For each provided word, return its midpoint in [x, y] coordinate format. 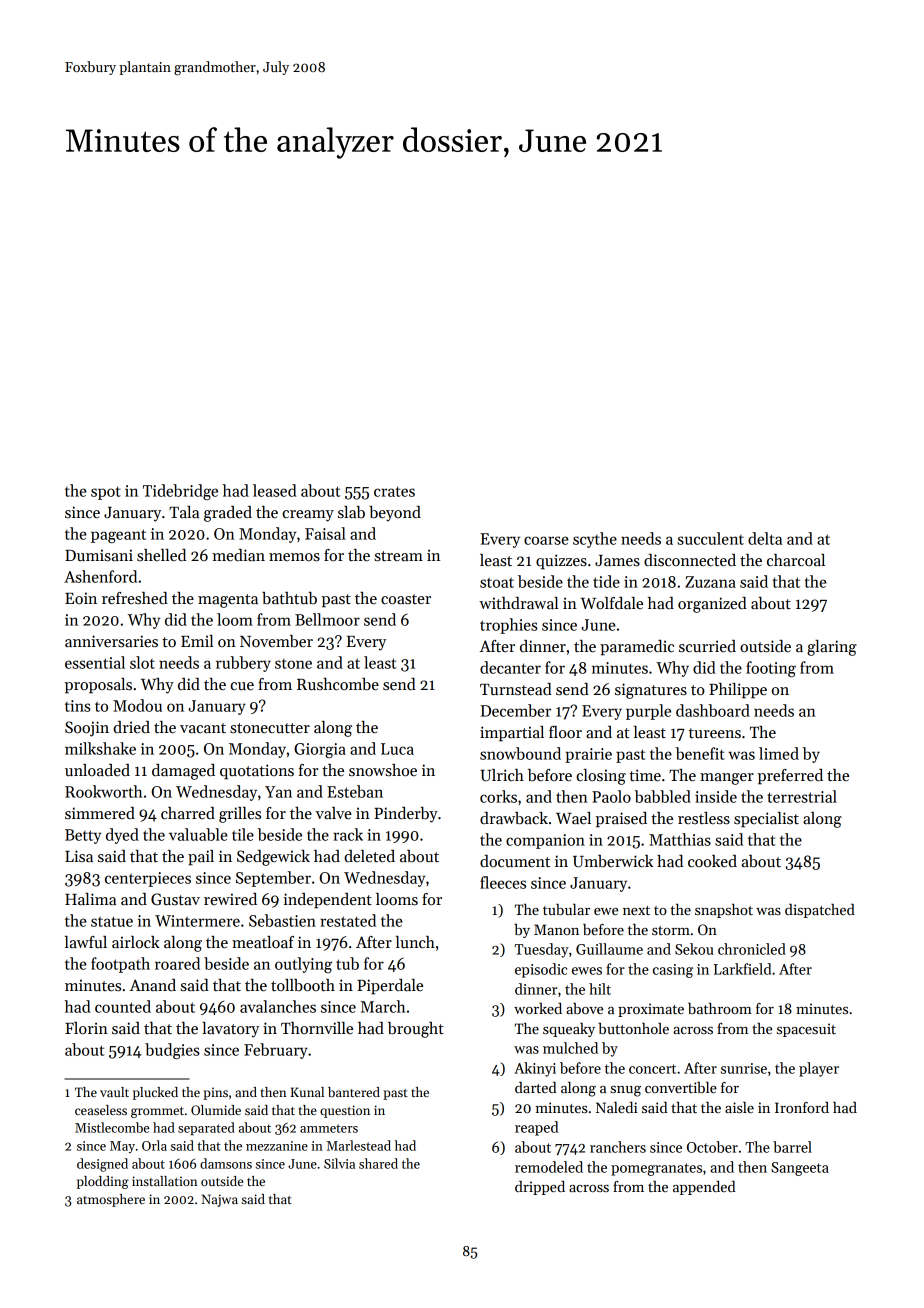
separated [206, 1128]
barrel [792, 1147]
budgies [172, 1051]
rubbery [243, 664]
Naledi [617, 1107]
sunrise [744, 1068]
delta [765, 538]
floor [565, 732]
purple [648, 712]
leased [275, 490]
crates [394, 491]
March [383, 1006]
